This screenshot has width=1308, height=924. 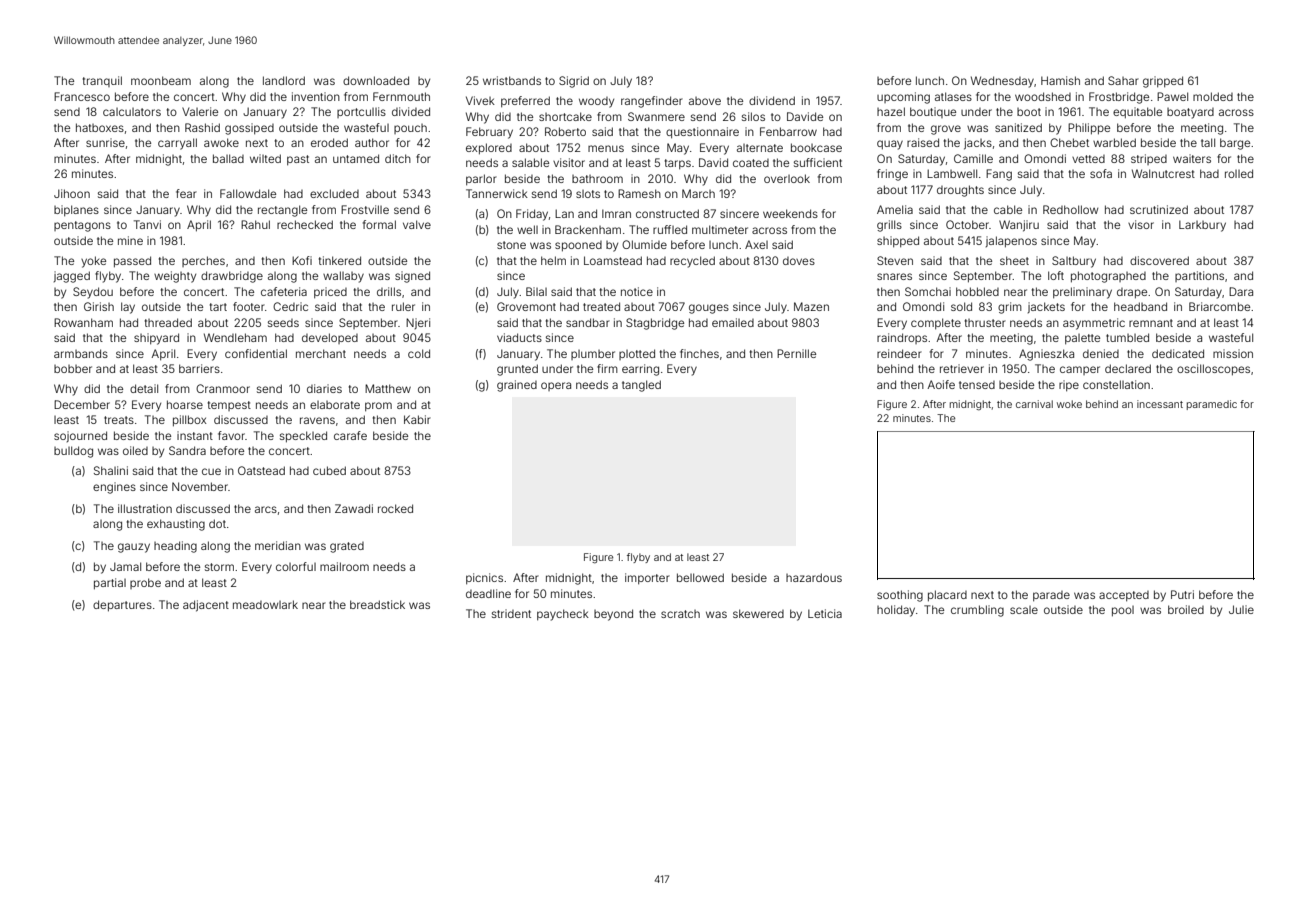 What do you see at coordinates (647, 578) in the screenshot?
I see `importer` at bounding box center [647, 578].
